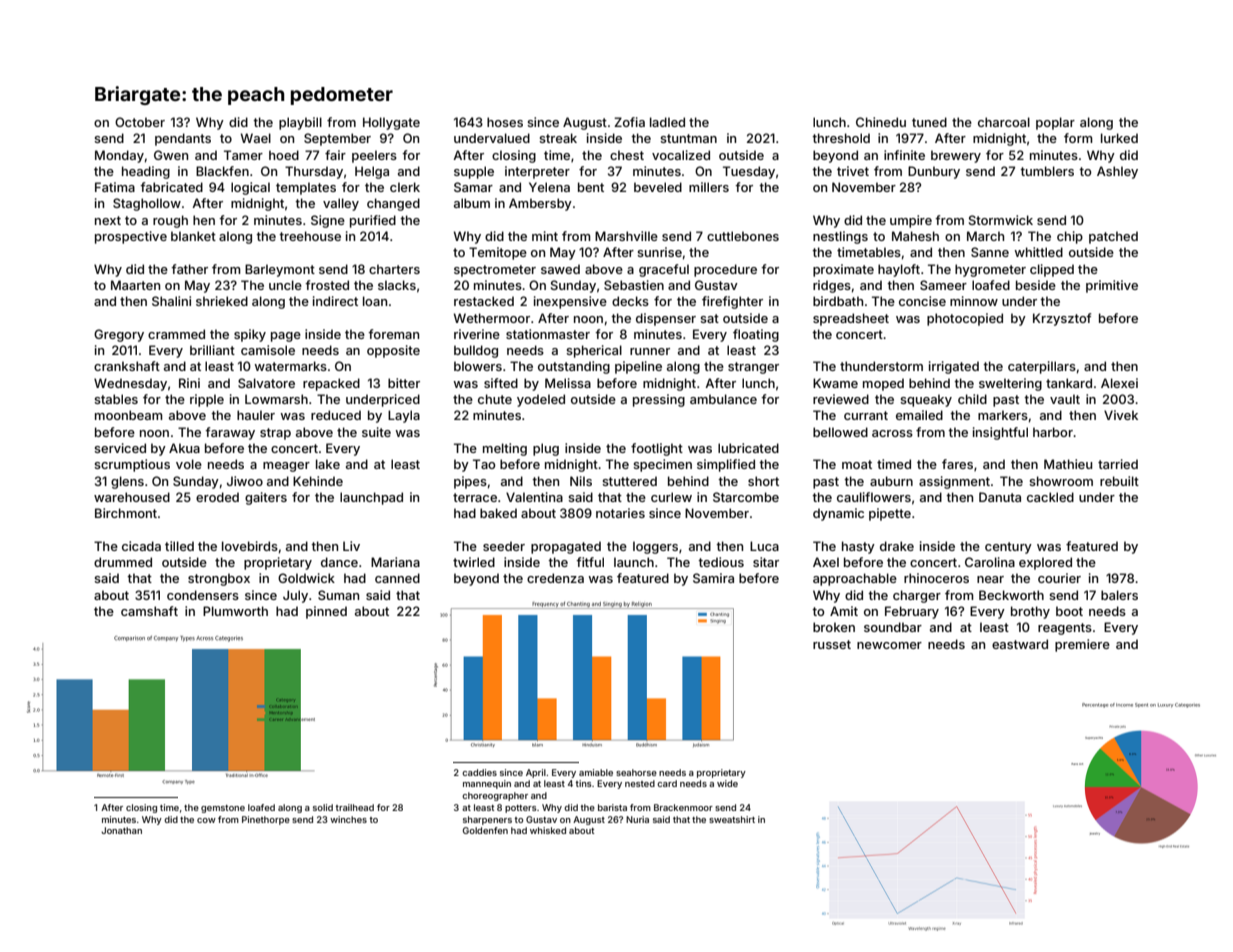  I want to click on terrace, so click(475, 497).
